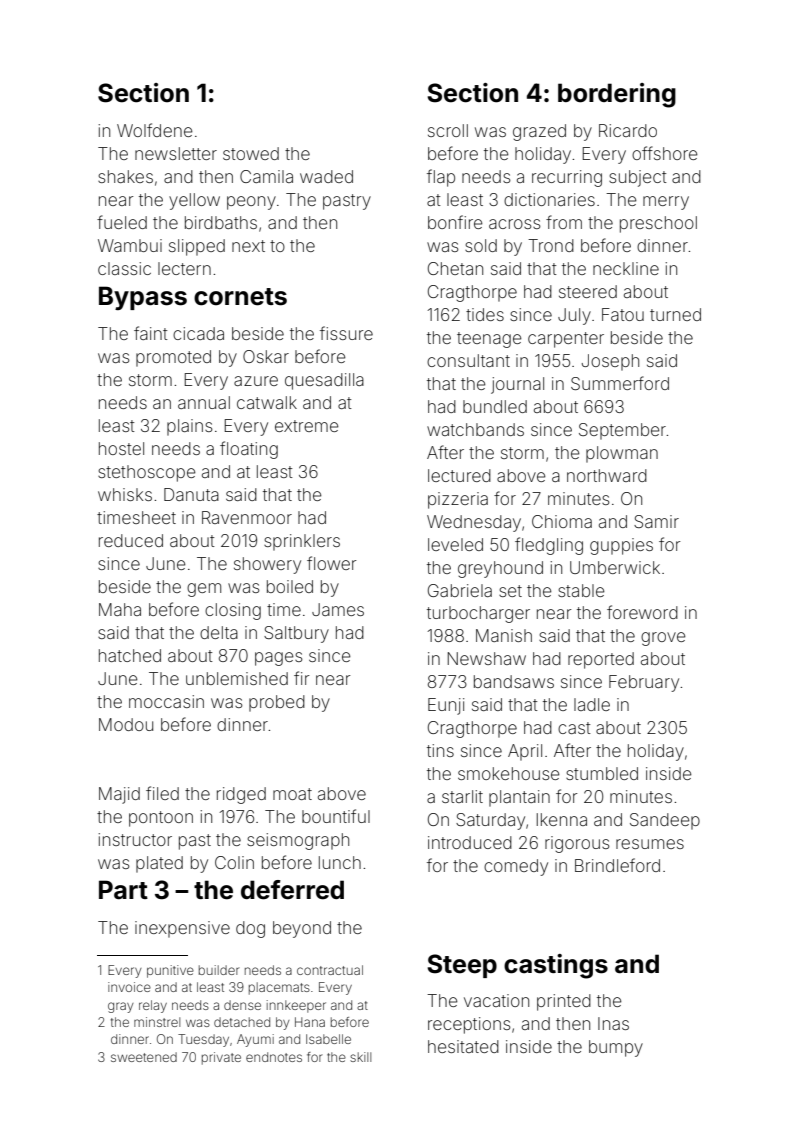 This screenshot has height=1137, width=801. What do you see at coordinates (440, 750) in the screenshot?
I see `tins` at bounding box center [440, 750].
